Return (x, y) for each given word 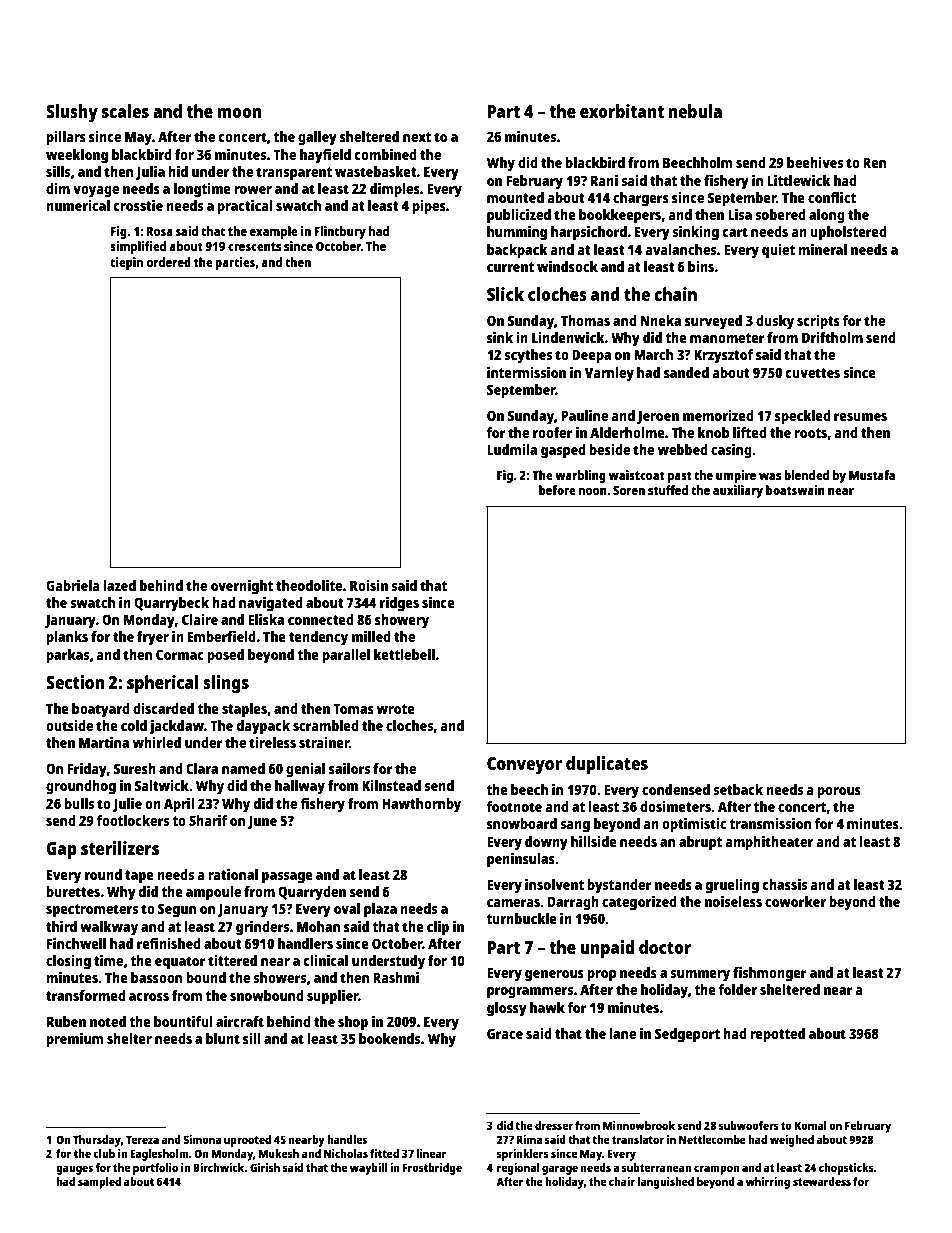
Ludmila (512, 449)
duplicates (607, 765)
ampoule (213, 893)
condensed (676, 789)
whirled (157, 742)
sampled (99, 1183)
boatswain (795, 490)
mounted (515, 197)
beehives (815, 162)
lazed (119, 585)
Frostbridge (432, 1169)
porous (839, 793)
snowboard (522, 823)
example (273, 232)
